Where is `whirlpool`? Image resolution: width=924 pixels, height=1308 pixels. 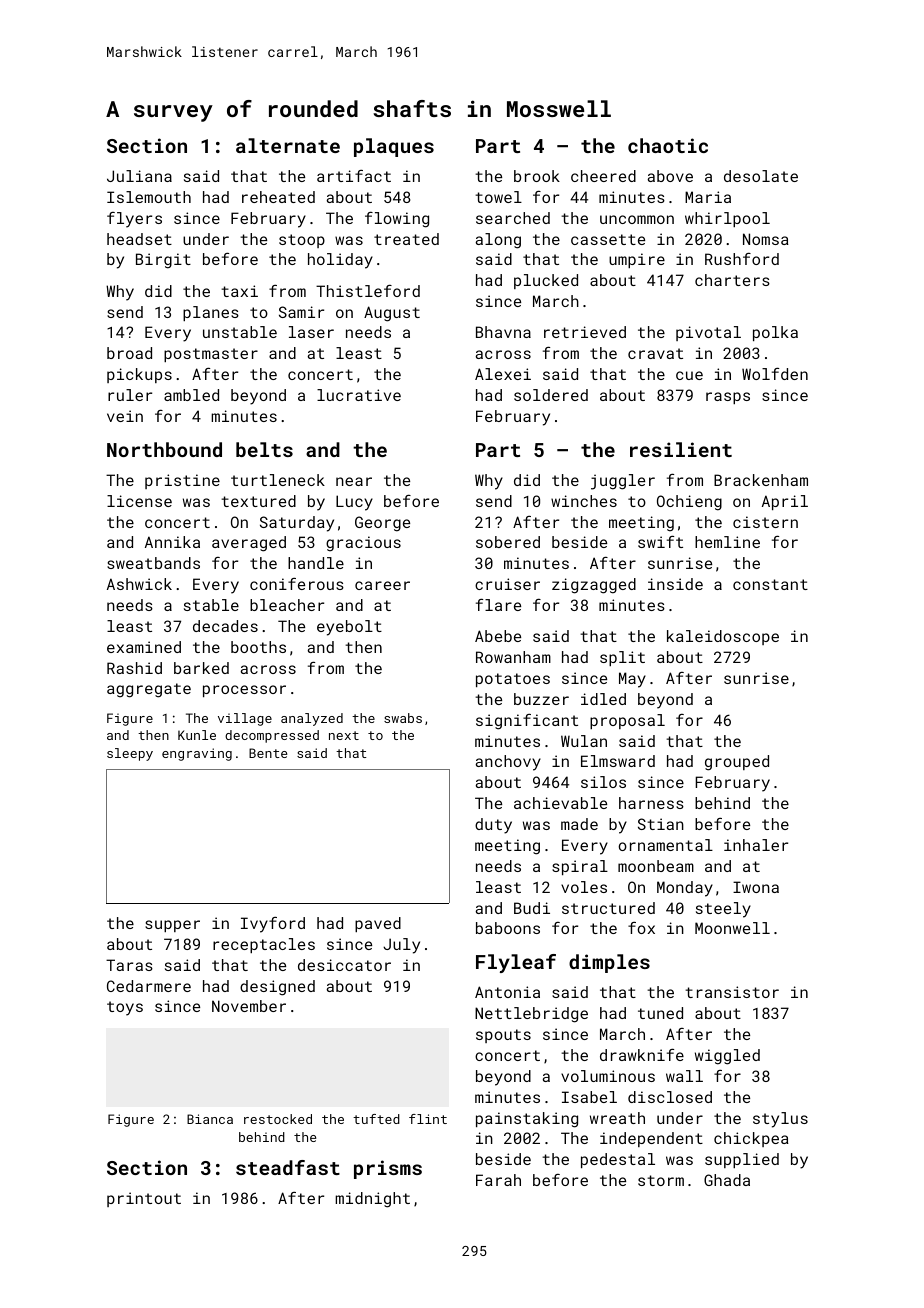 whirlpool is located at coordinates (727, 219).
